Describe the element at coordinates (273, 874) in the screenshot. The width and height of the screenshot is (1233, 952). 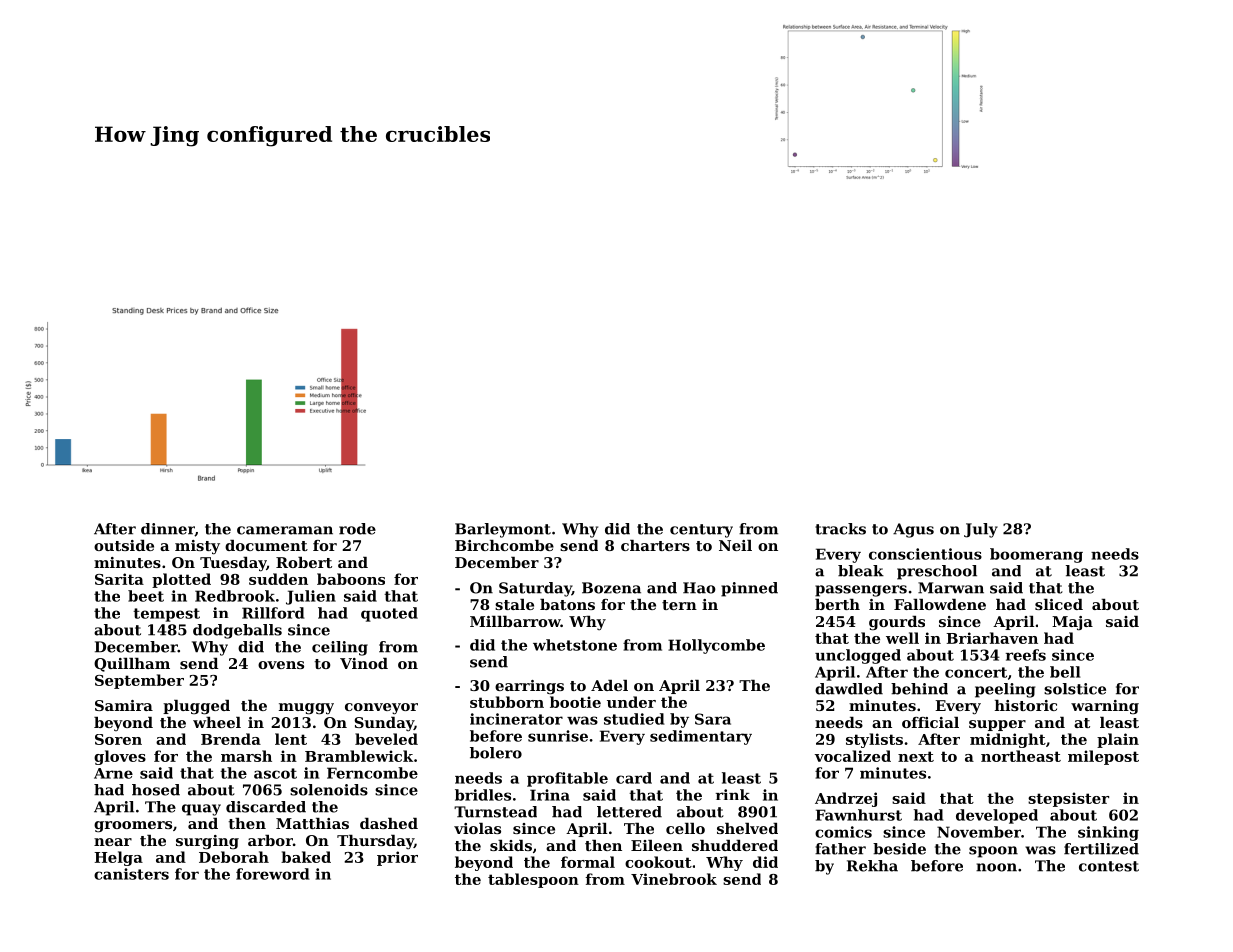
I see `foreword` at that location.
